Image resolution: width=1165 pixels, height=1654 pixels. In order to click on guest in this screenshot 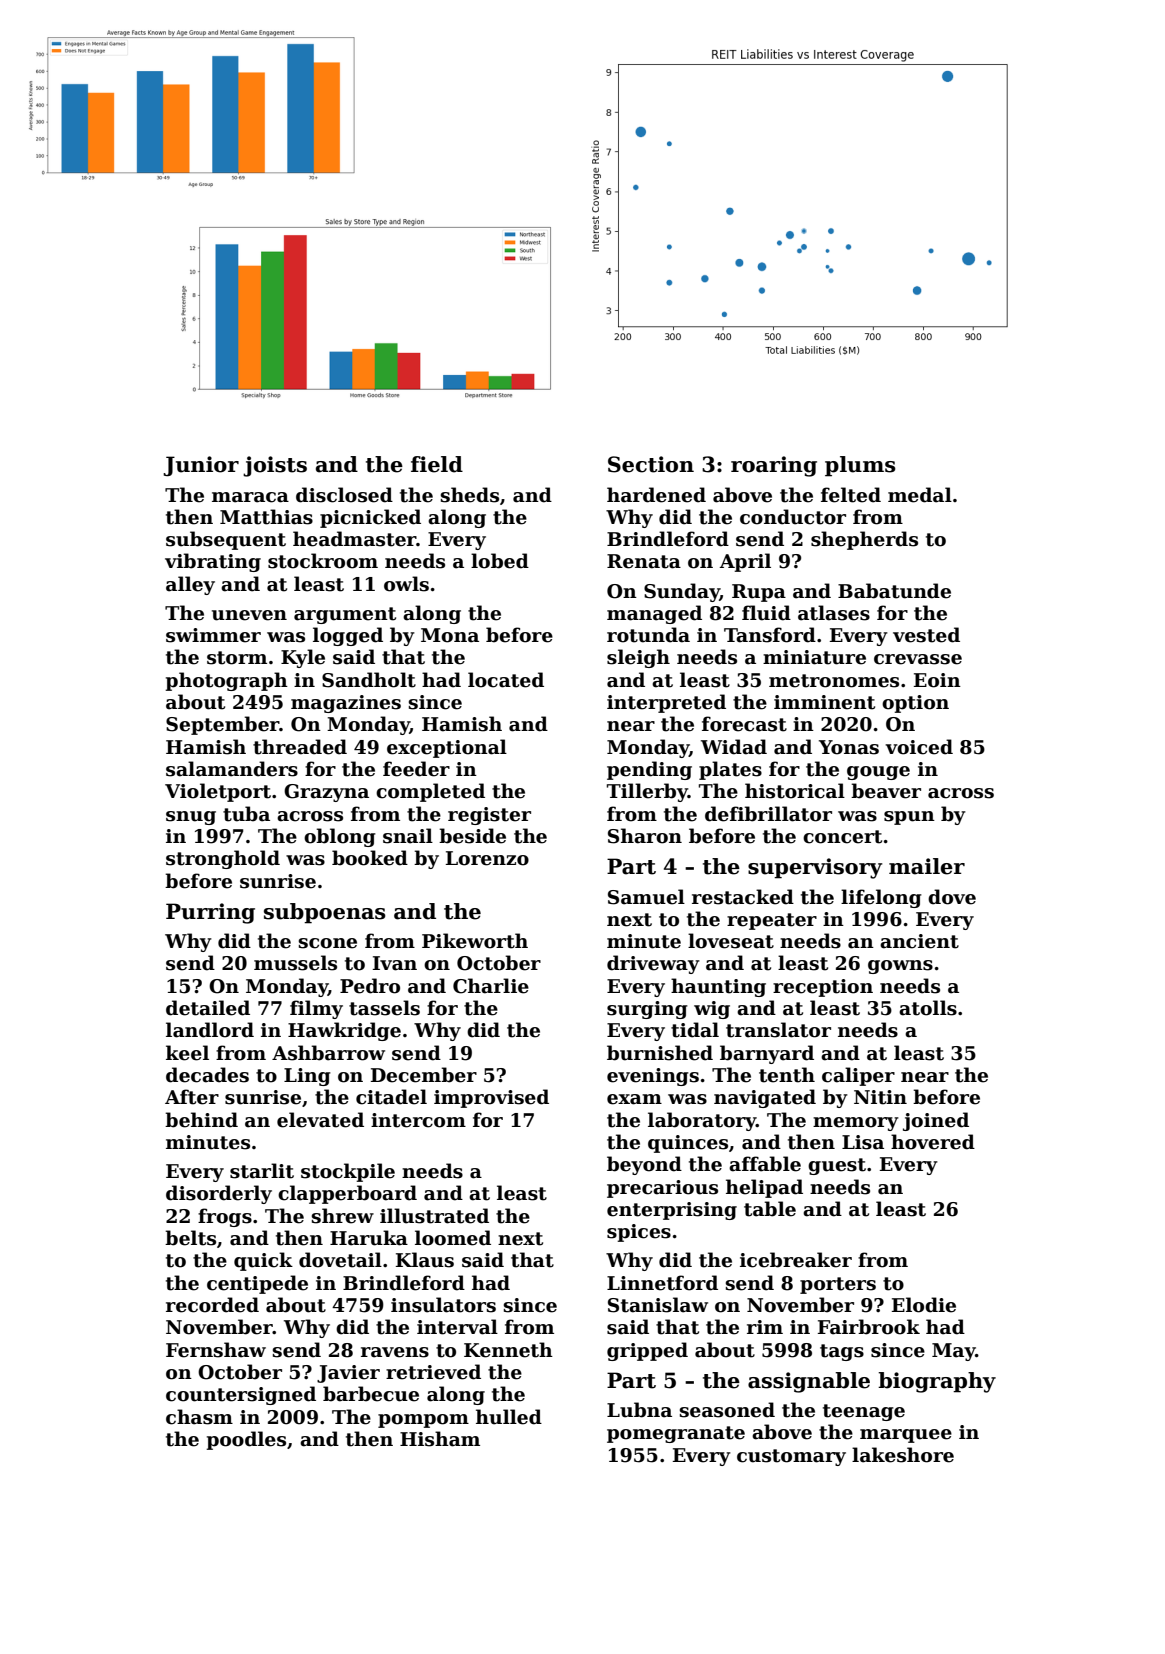, I will do `click(837, 1166)`.
